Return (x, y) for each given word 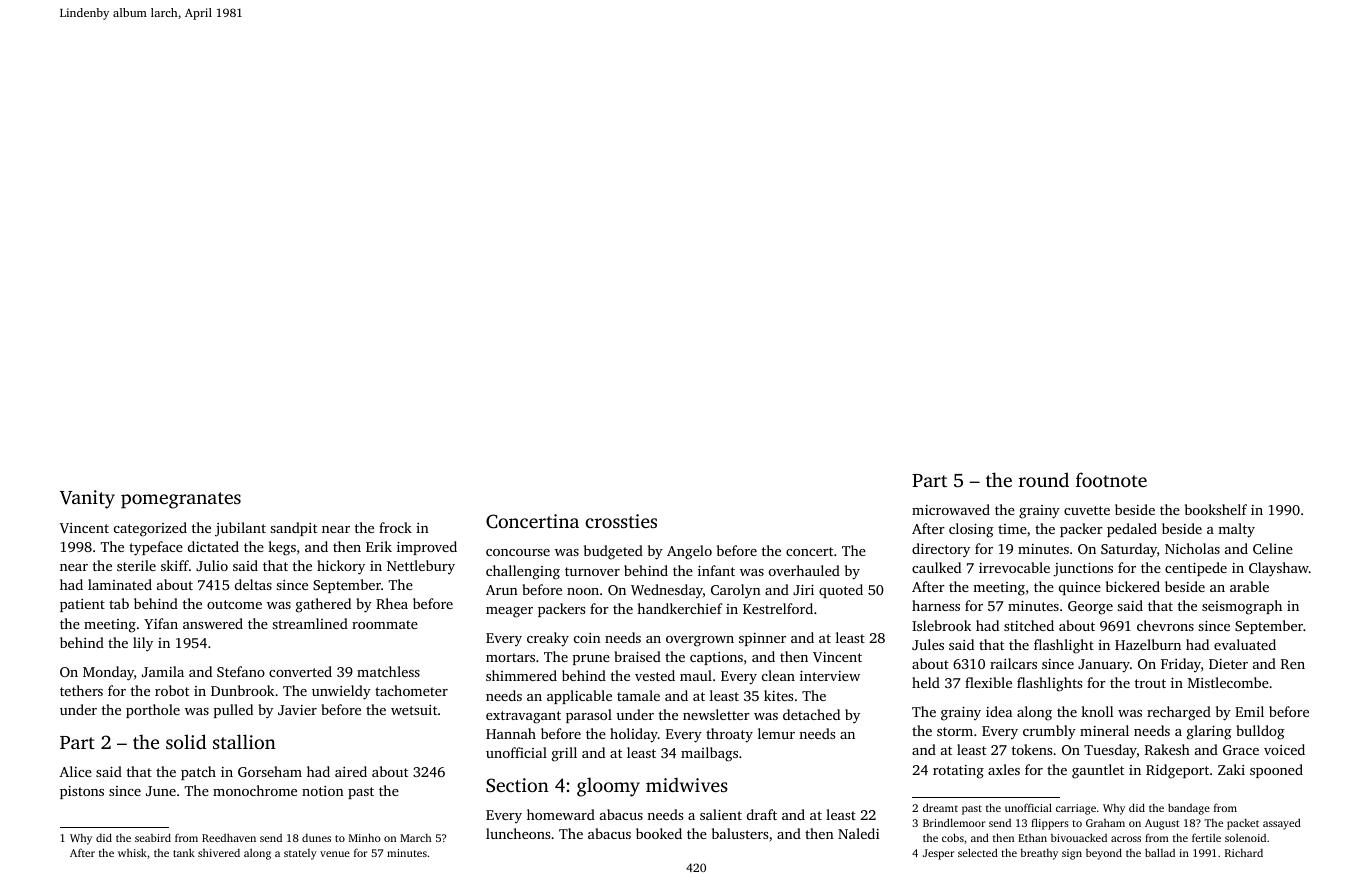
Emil (1249, 711)
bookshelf (1216, 509)
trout (1150, 683)
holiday (634, 735)
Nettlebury (421, 567)
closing (971, 530)
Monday (108, 673)
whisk (132, 852)
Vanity (87, 499)
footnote (1111, 479)
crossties (621, 521)
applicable (579, 697)
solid (186, 741)
